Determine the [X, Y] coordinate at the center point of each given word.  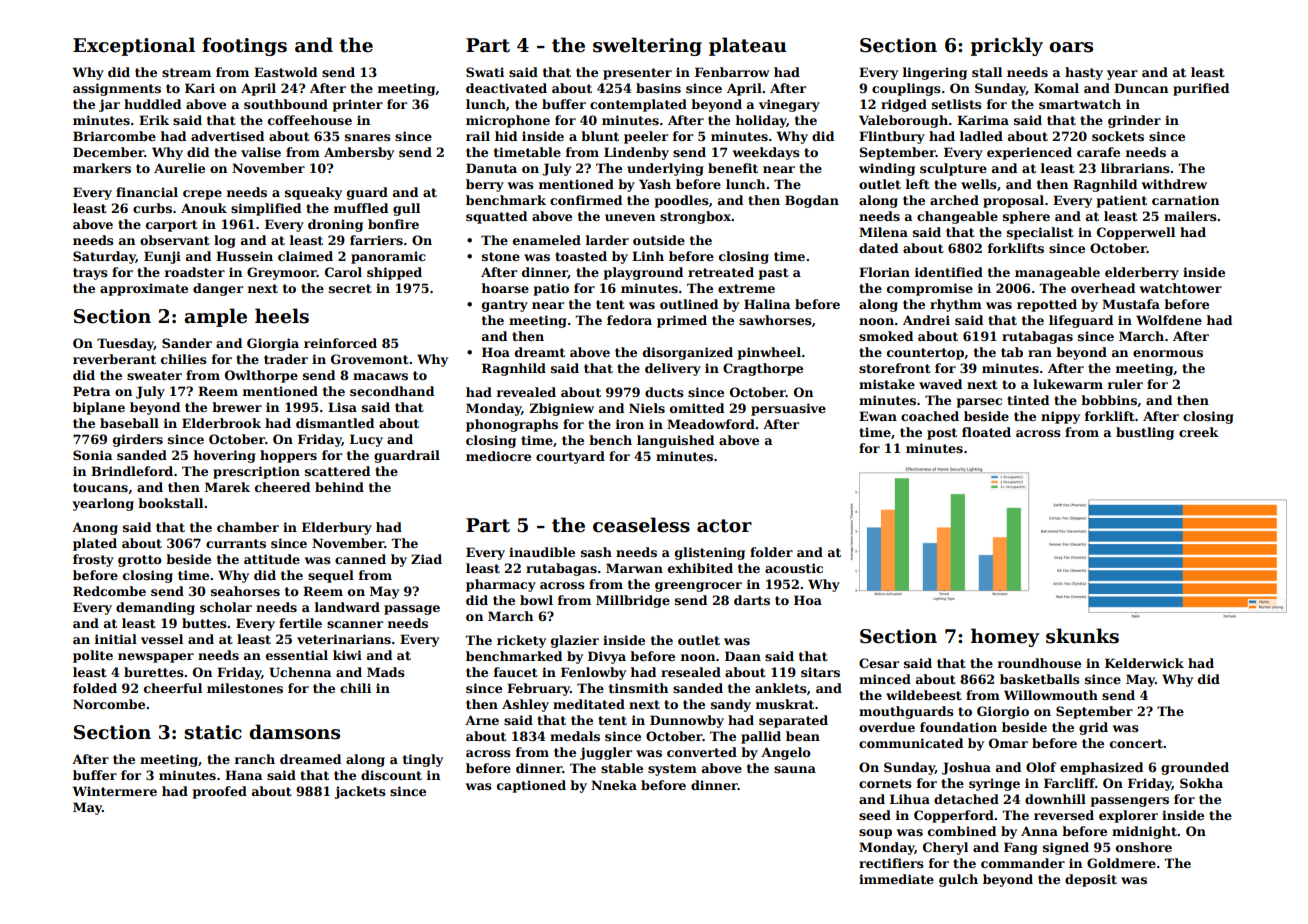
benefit [733, 168]
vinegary [789, 105]
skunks [1082, 636]
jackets [360, 792]
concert [1136, 743]
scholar [226, 607]
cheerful [173, 688]
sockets [1118, 136]
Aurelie [179, 168]
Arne [482, 720]
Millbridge [633, 601]
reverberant [114, 359]
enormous [1168, 353]
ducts [664, 392]
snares [368, 137]
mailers [1190, 216]
